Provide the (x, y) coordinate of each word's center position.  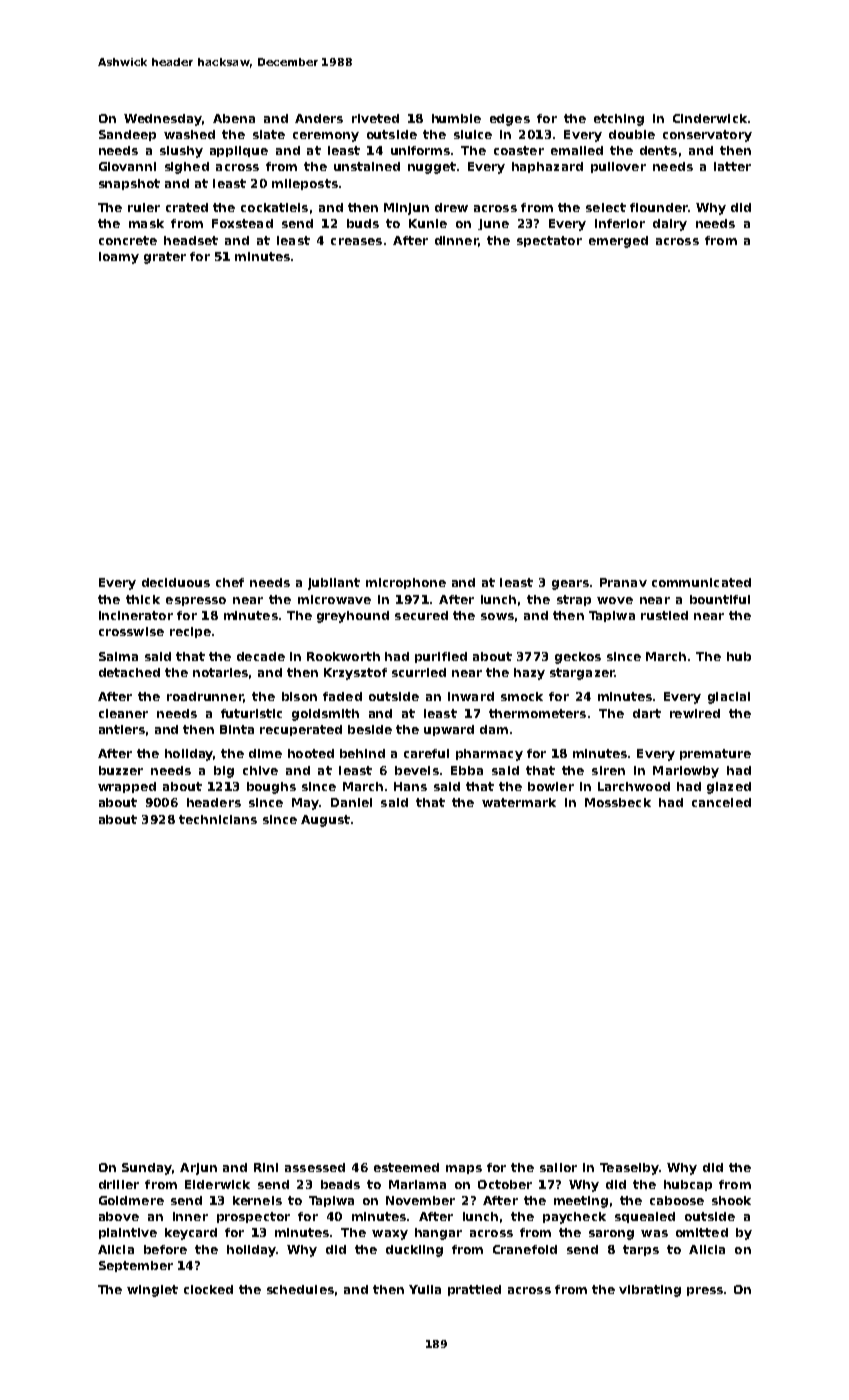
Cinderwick (710, 118)
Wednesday (163, 120)
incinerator (136, 615)
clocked (208, 1289)
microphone (406, 583)
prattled (474, 1290)
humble (456, 118)
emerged (618, 242)
